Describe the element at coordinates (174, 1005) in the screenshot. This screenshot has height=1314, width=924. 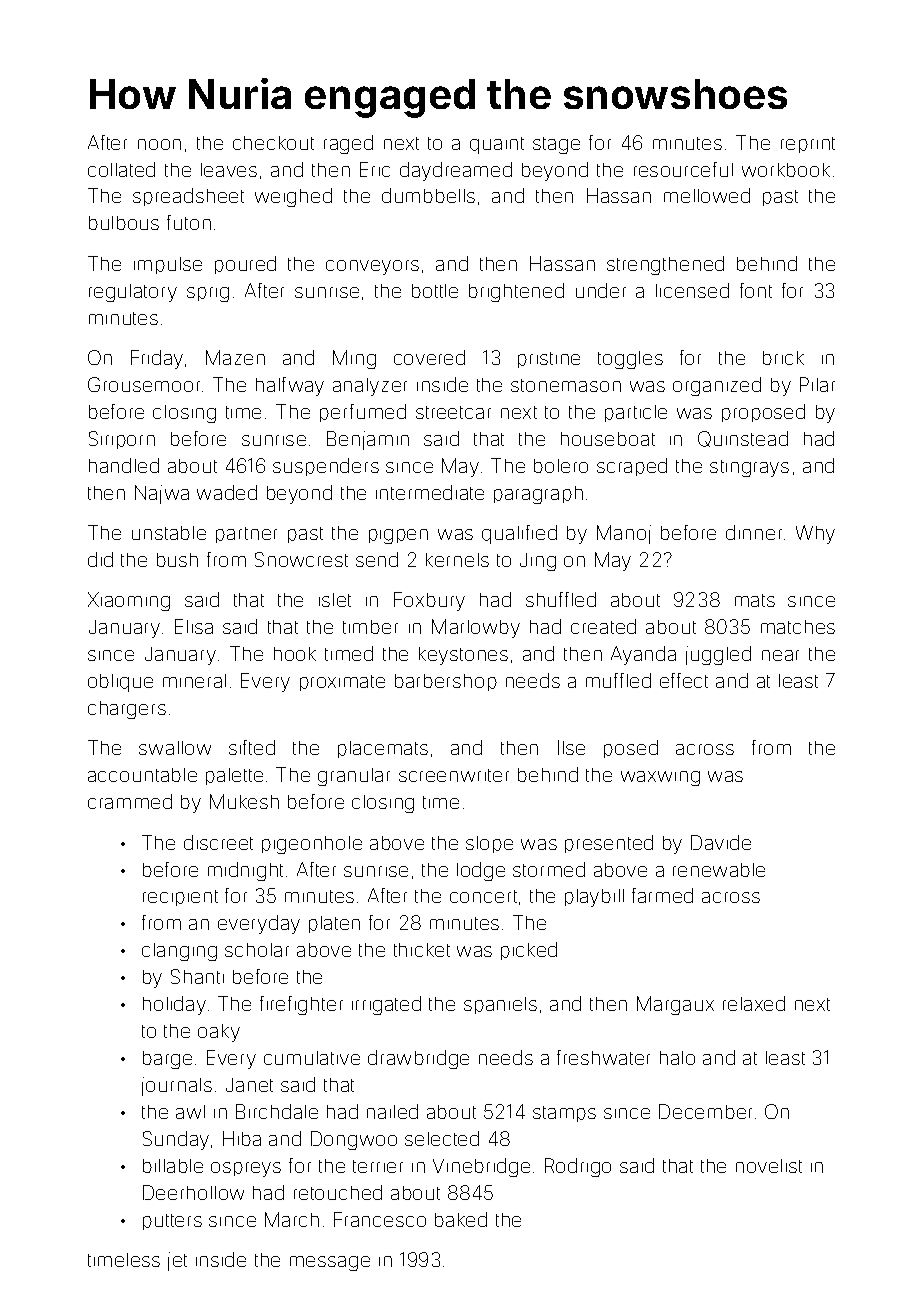
I see `holiday` at that location.
